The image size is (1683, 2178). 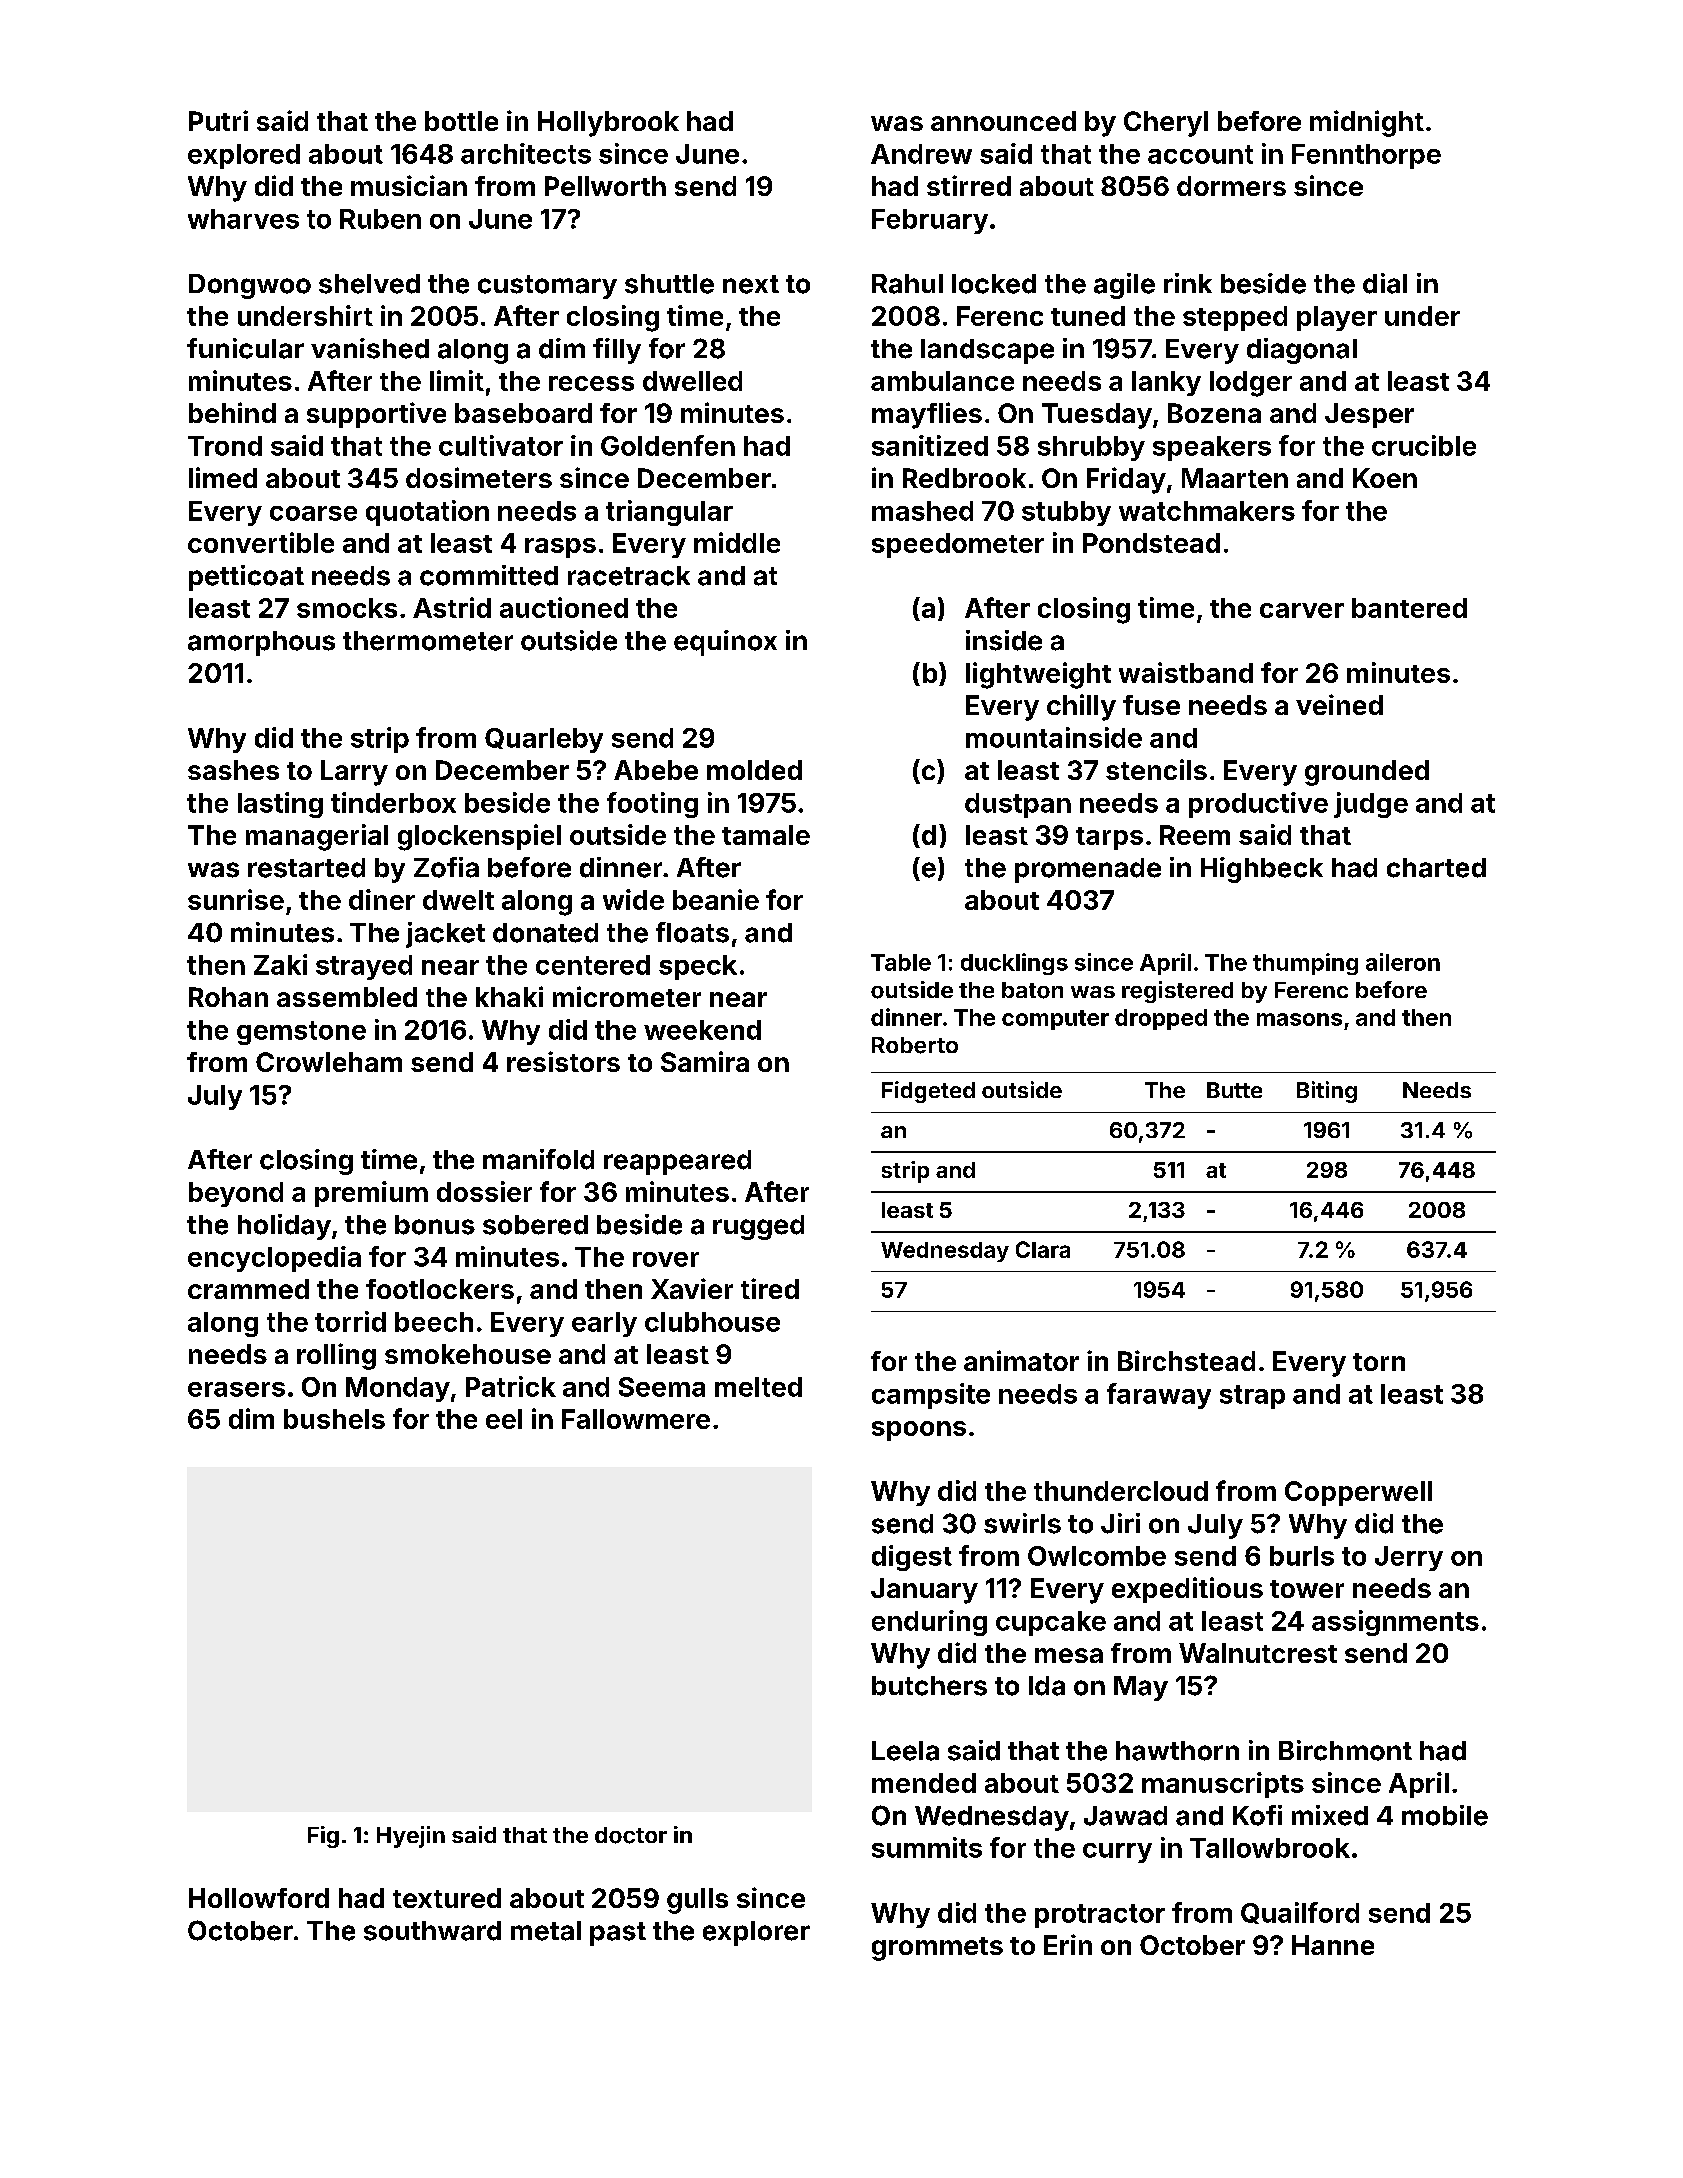 What do you see at coordinates (927, 415) in the document?
I see `mayflies` at bounding box center [927, 415].
